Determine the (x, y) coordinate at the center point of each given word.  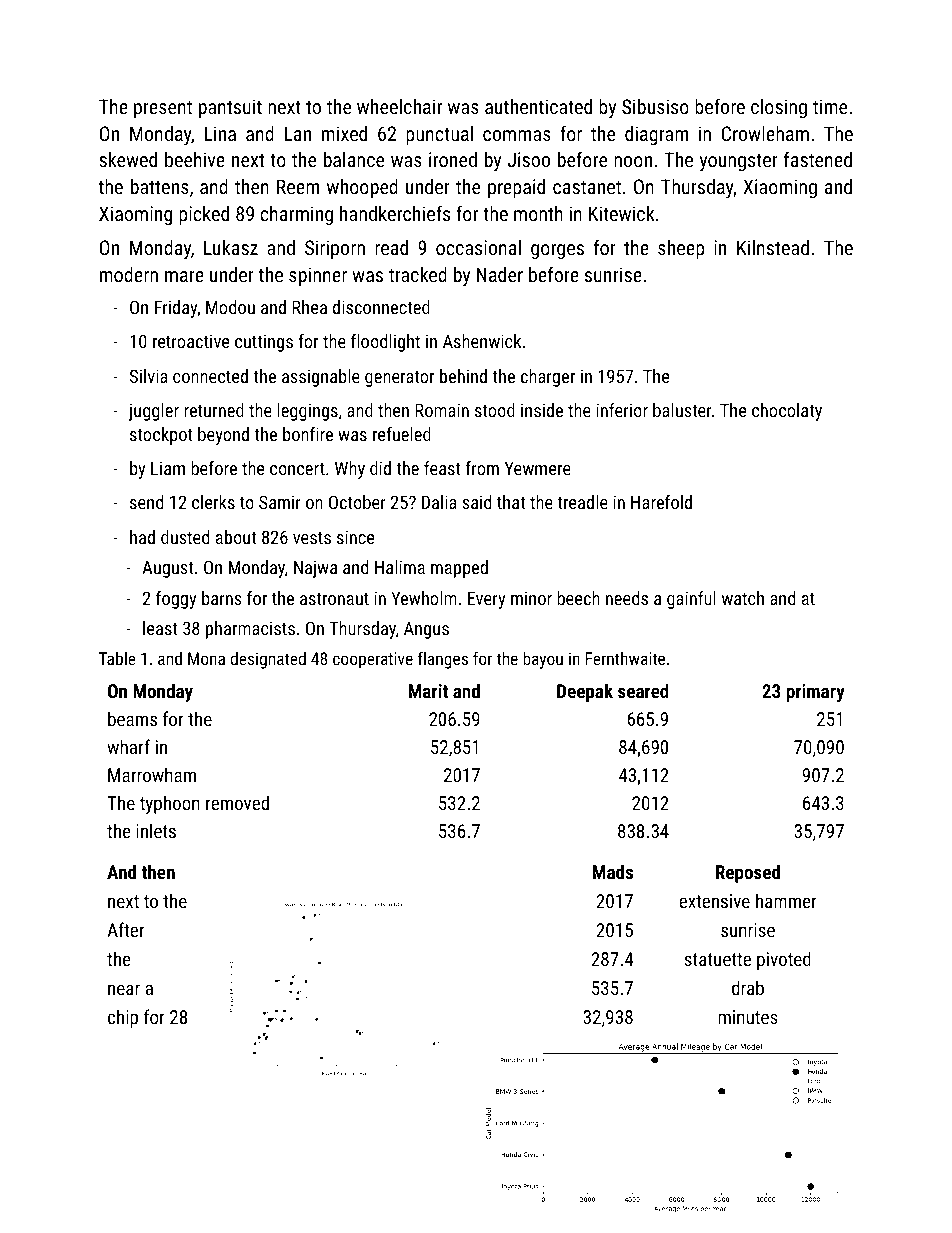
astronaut (334, 599)
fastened (818, 159)
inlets (156, 830)
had (142, 537)
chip (123, 1018)
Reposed (748, 873)
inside (542, 410)
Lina (220, 133)
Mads (613, 871)
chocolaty (787, 412)
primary (815, 693)
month (538, 213)
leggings (307, 412)
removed (237, 802)
